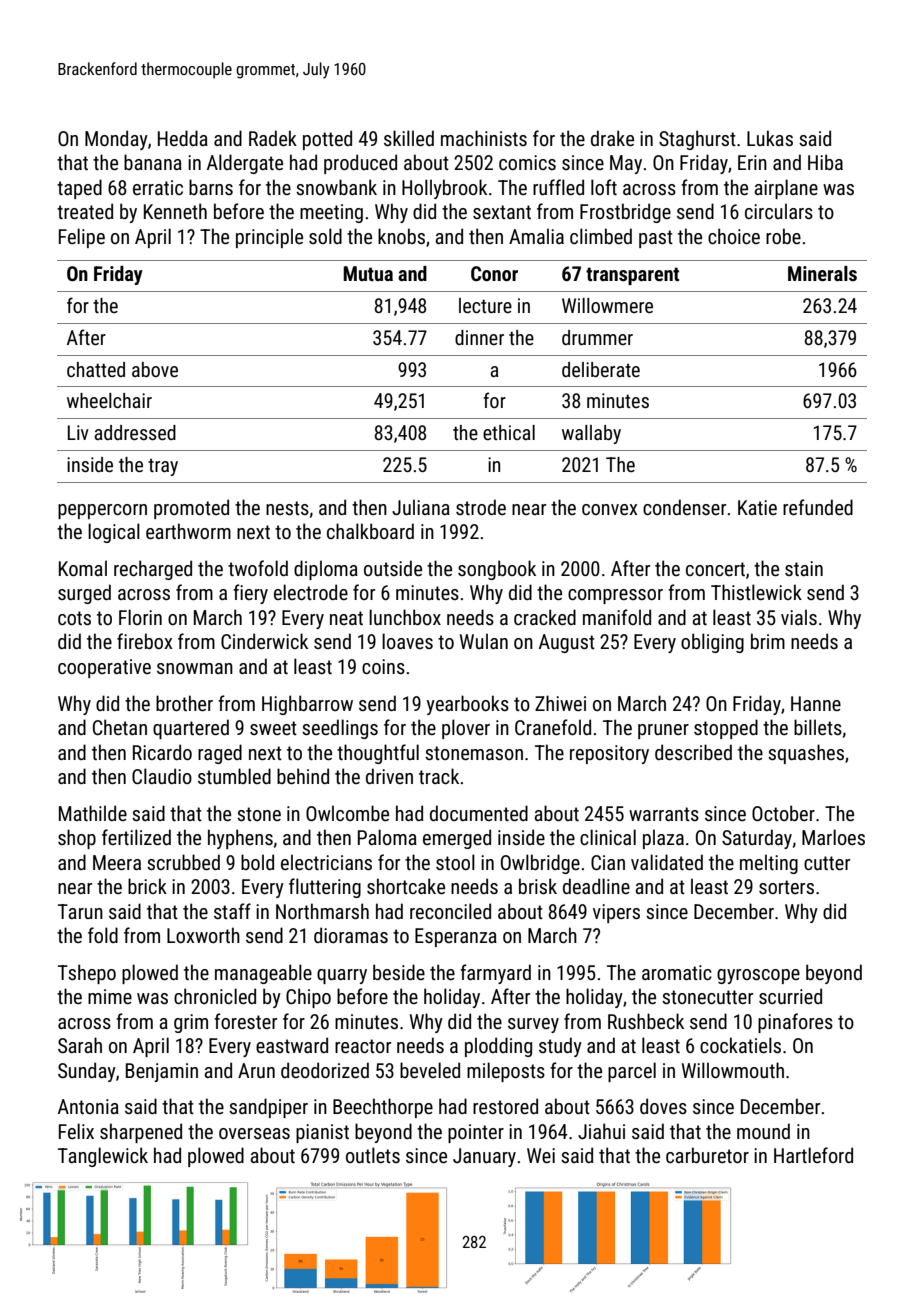  I want to click on scrubbed, so click(183, 862).
